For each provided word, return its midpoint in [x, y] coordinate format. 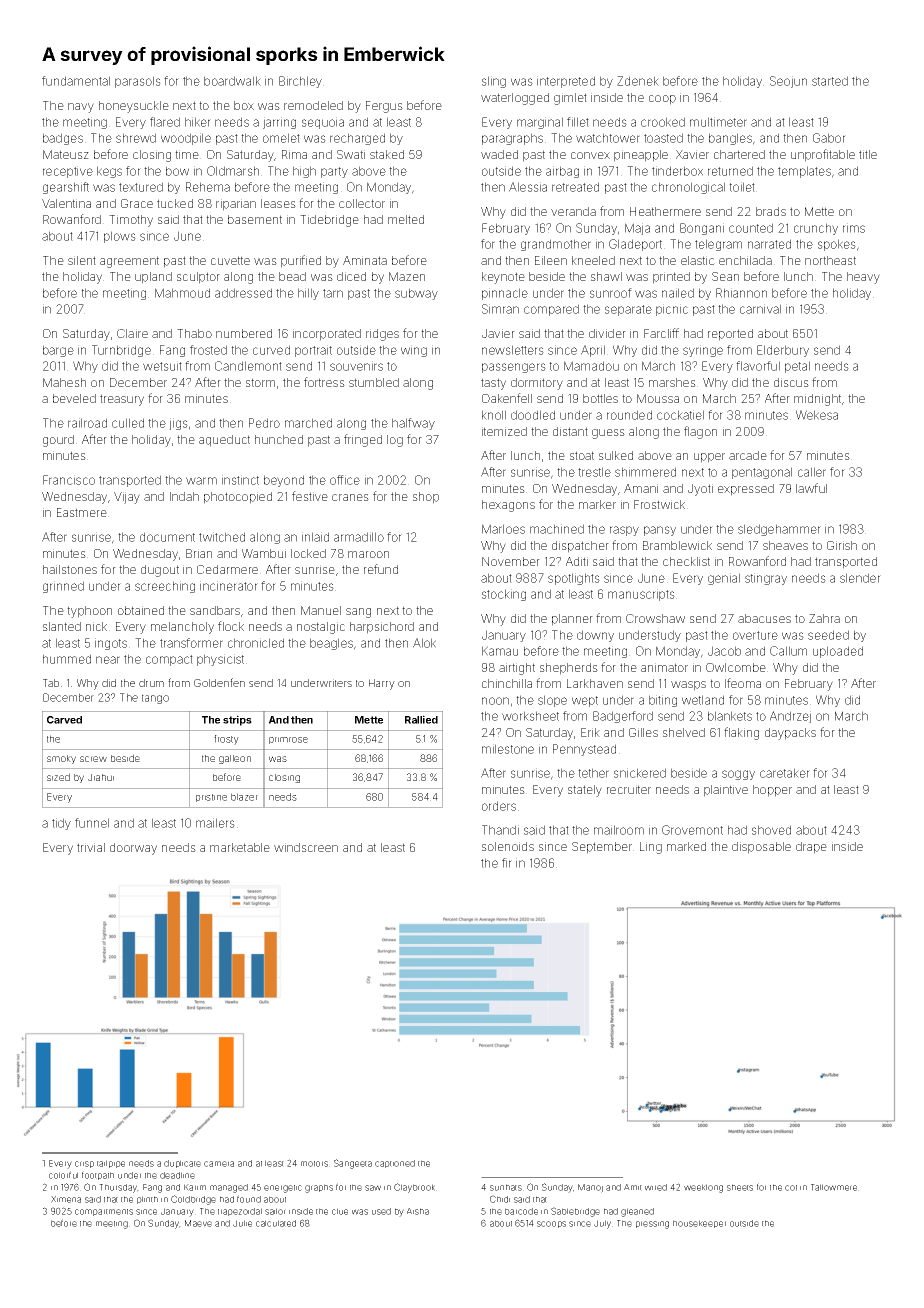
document [167, 537]
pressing [652, 1225]
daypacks [790, 734]
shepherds [569, 669]
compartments [104, 1212]
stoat [582, 455]
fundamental [76, 81]
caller [812, 472]
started [830, 81]
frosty [226, 740]
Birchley [300, 82]
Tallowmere [834, 1187]
